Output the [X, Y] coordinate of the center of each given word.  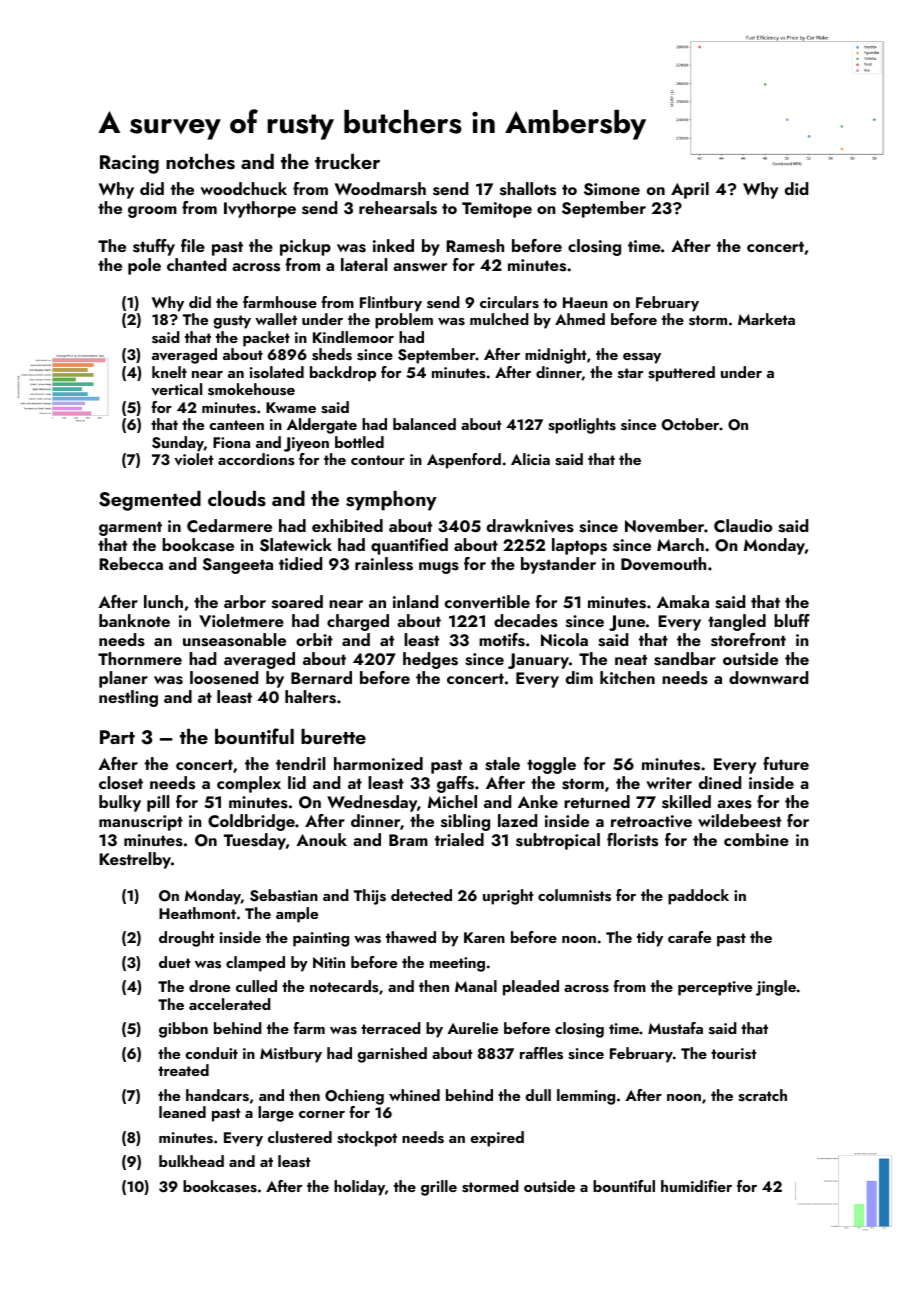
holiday [359, 1188]
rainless [384, 564]
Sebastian [284, 895]
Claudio [743, 526]
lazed [517, 820]
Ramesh [475, 246]
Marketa [766, 319]
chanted [196, 264]
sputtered [681, 374]
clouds [237, 499]
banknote [134, 620]
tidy [650, 939]
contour [378, 460]
